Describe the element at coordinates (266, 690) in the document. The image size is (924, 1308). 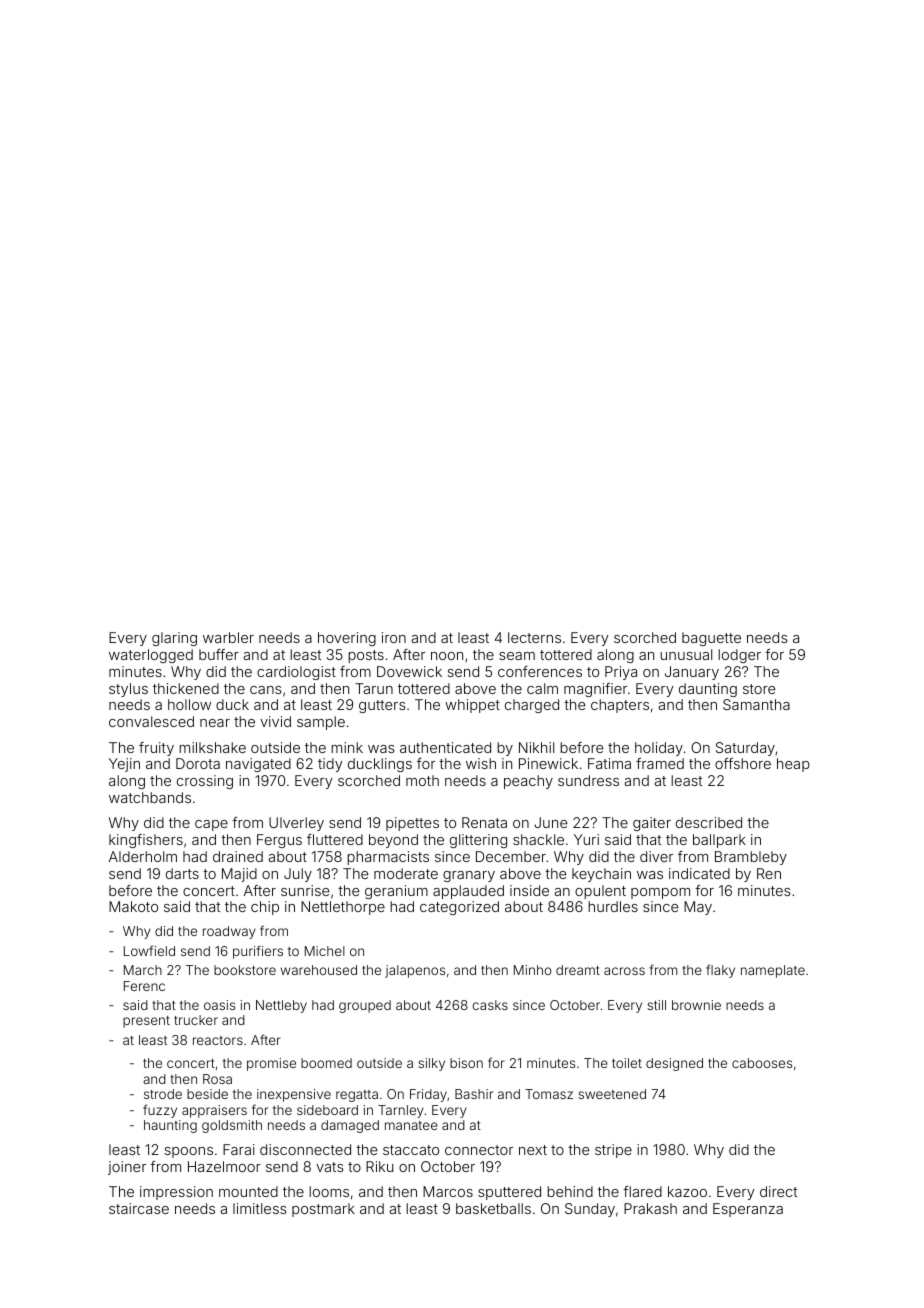
I see `cans` at that location.
